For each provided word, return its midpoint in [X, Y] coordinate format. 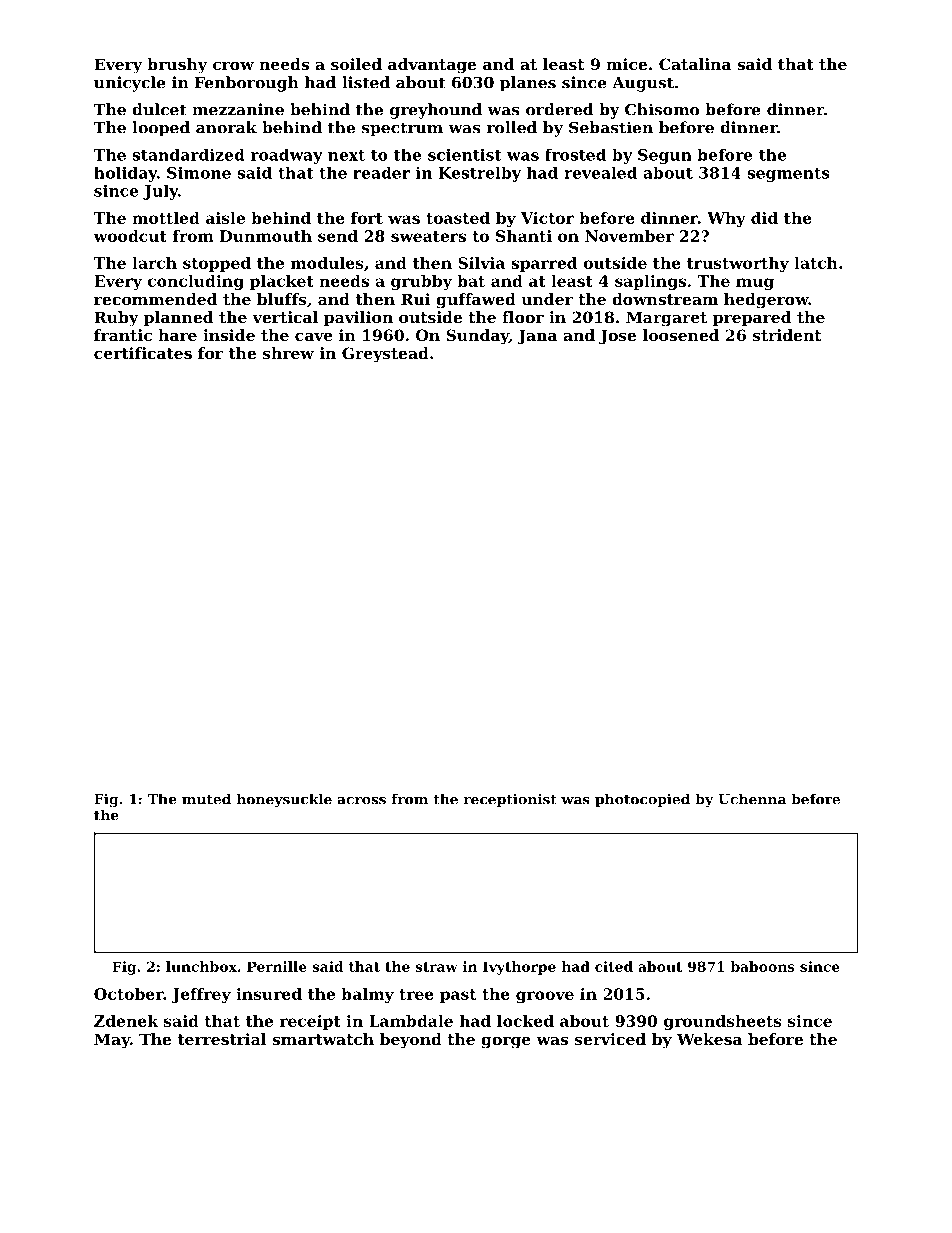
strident [787, 335]
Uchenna [752, 799]
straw [436, 967]
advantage [432, 66]
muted [206, 799]
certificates [143, 353]
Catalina [695, 64]
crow [233, 65]
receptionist [510, 800]
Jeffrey [201, 995]
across [361, 801]
